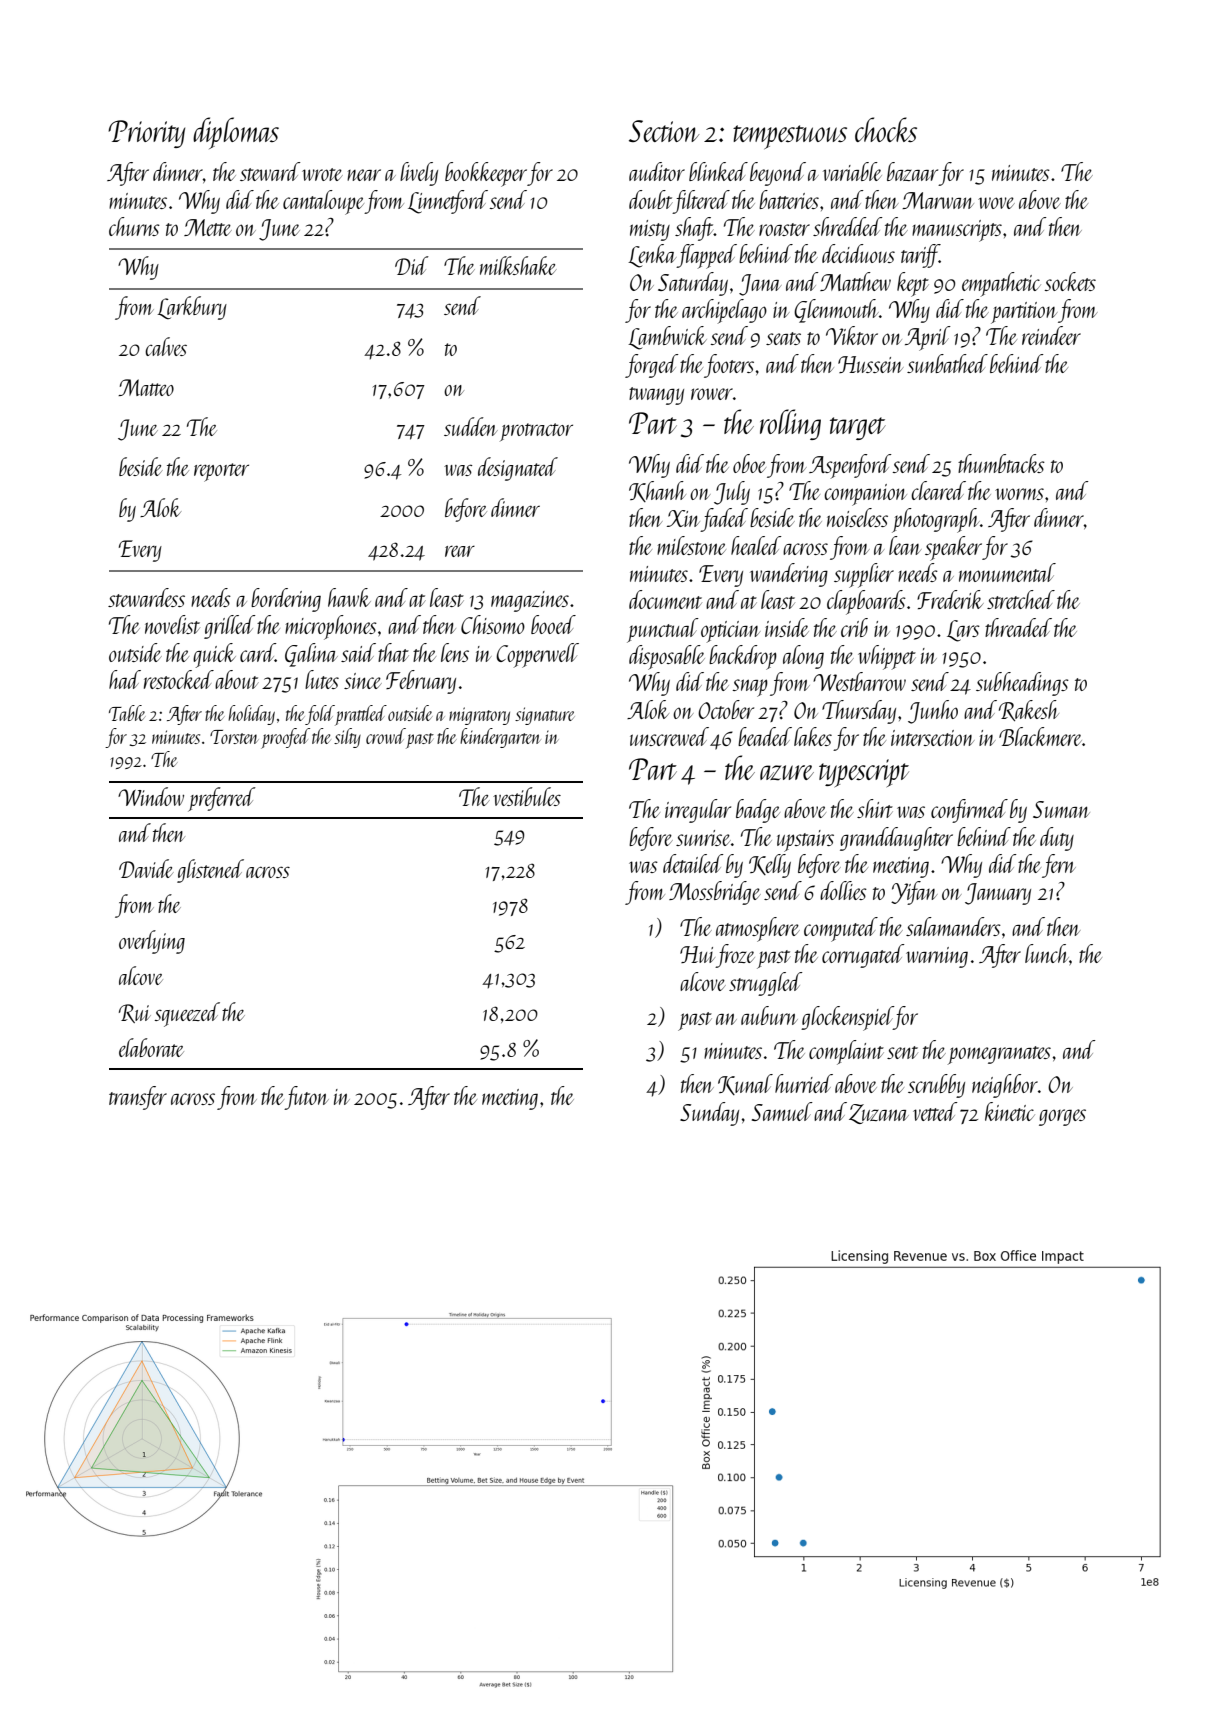  Describe the element at coordinates (886, 129) in the document. I see `chocks` at that location.
